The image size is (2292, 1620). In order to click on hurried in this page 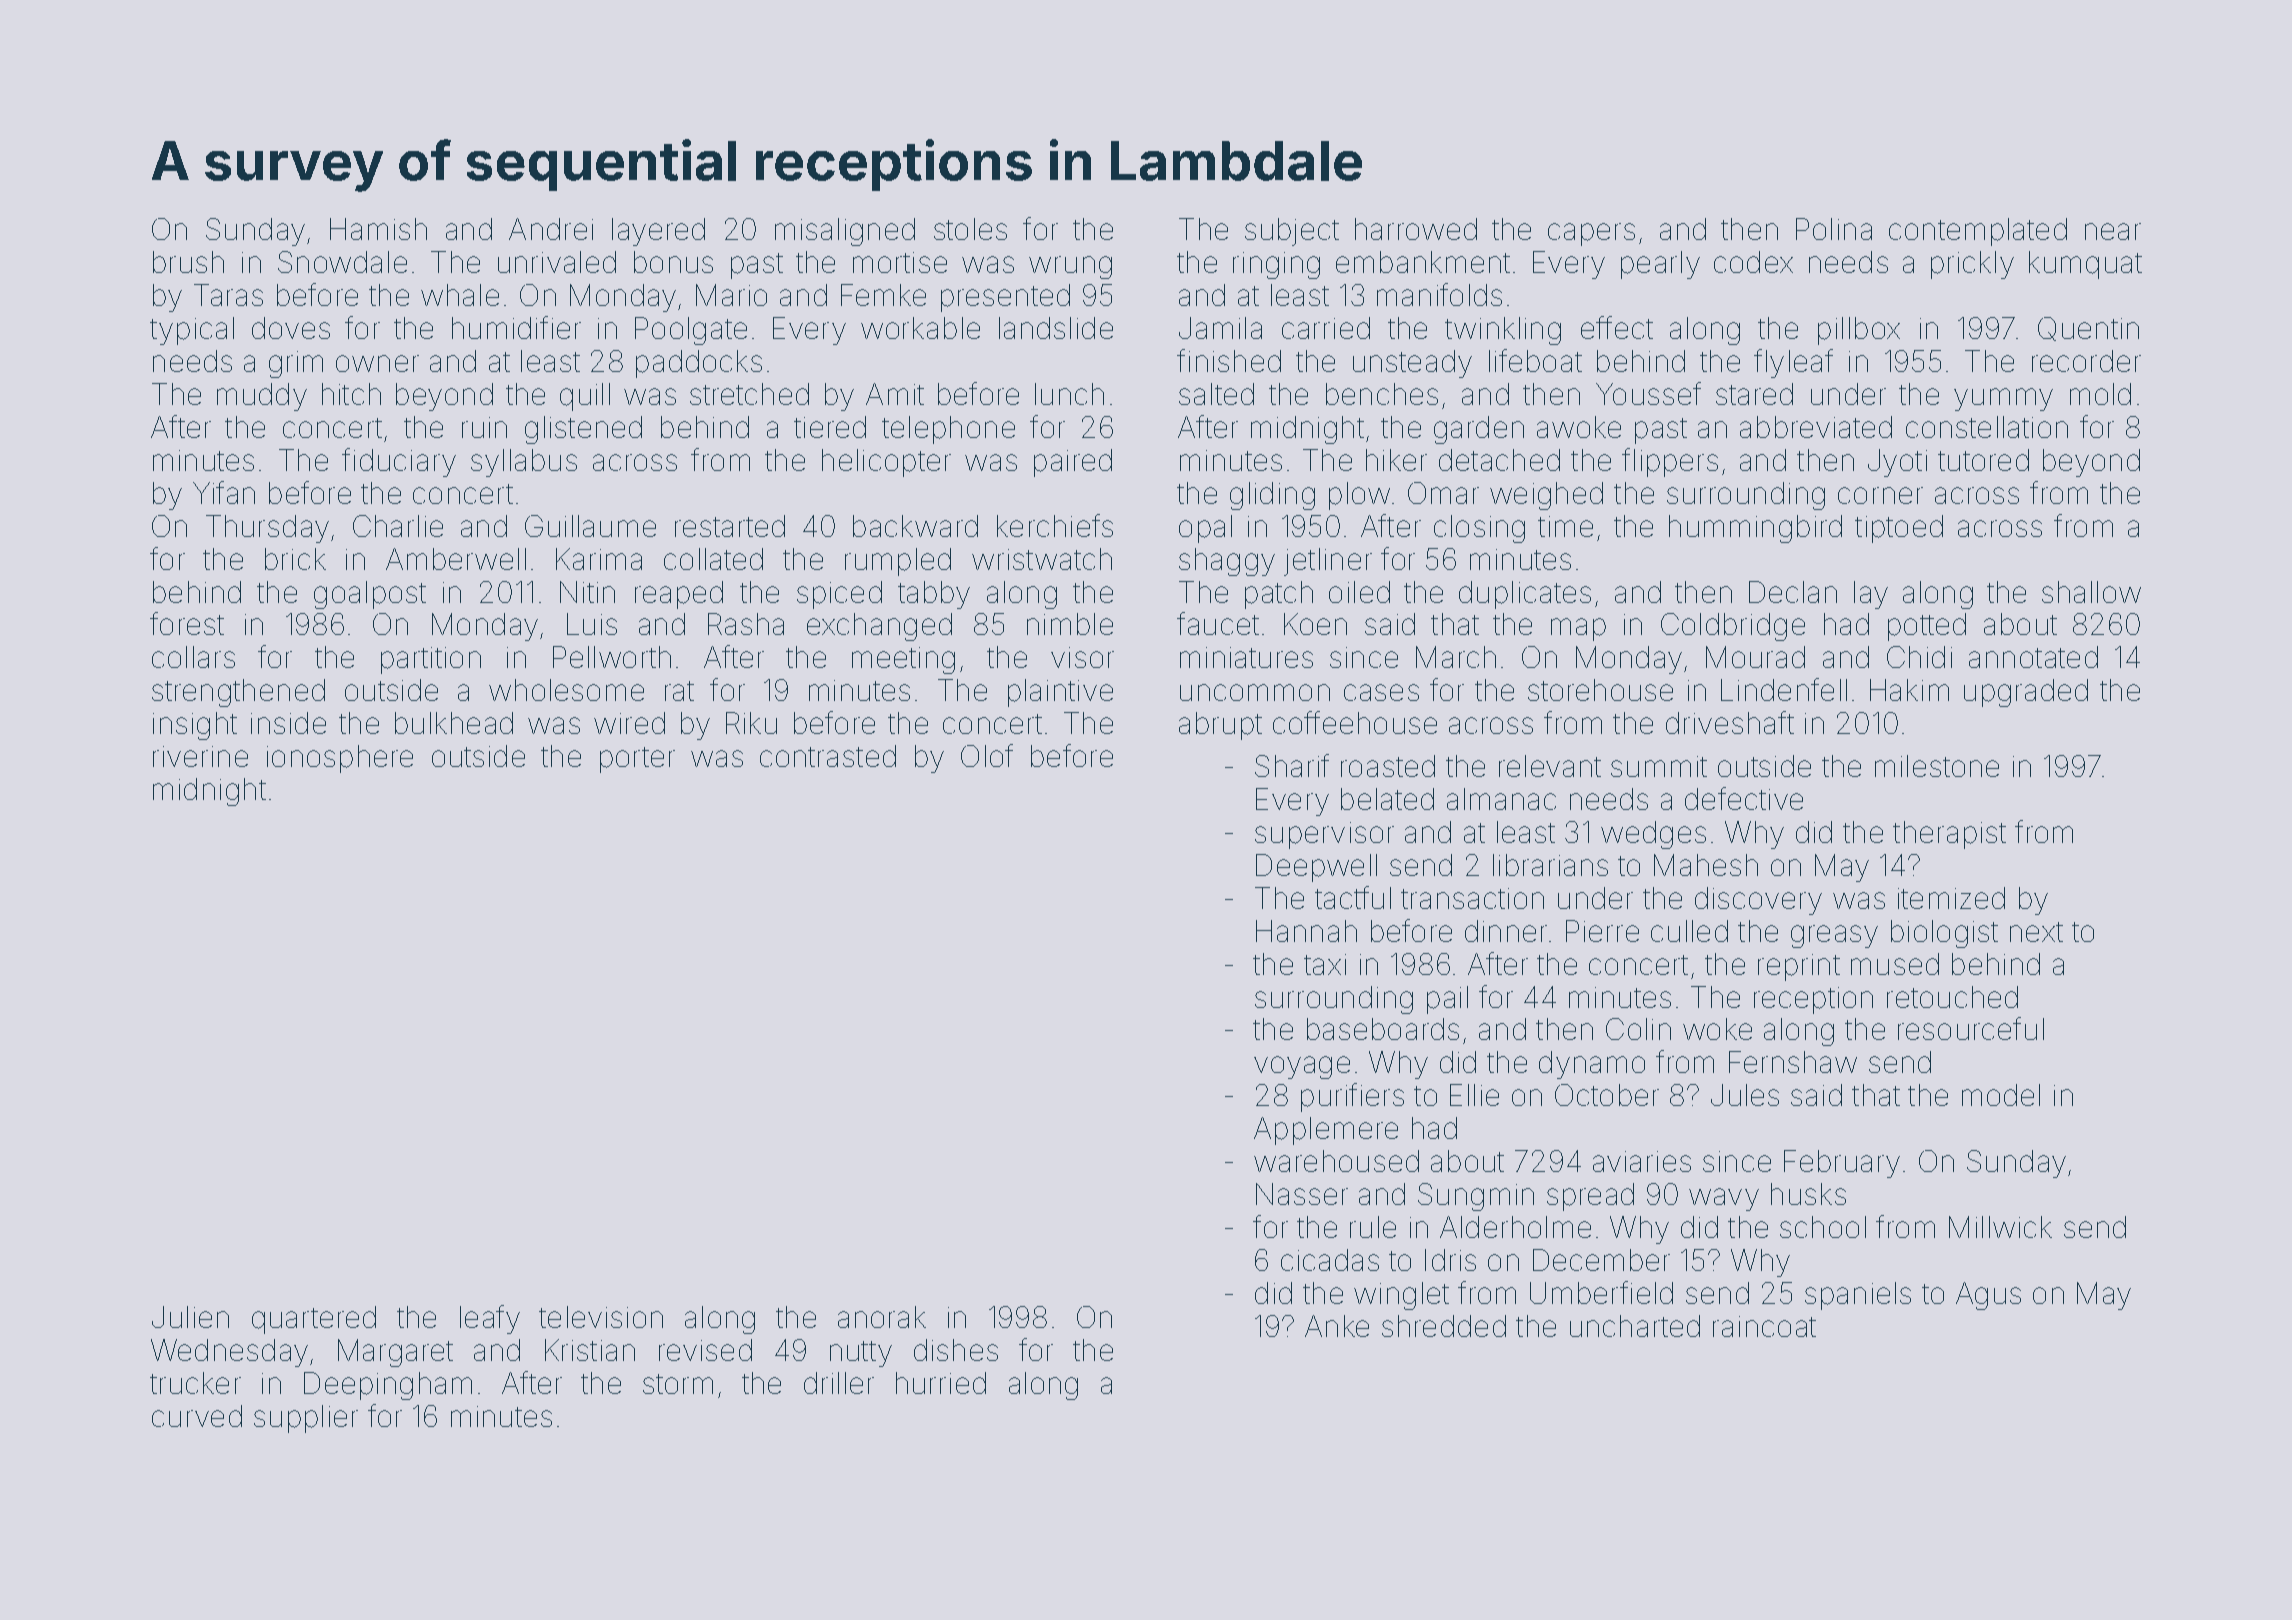, I will do `click(941, 1383)`.
